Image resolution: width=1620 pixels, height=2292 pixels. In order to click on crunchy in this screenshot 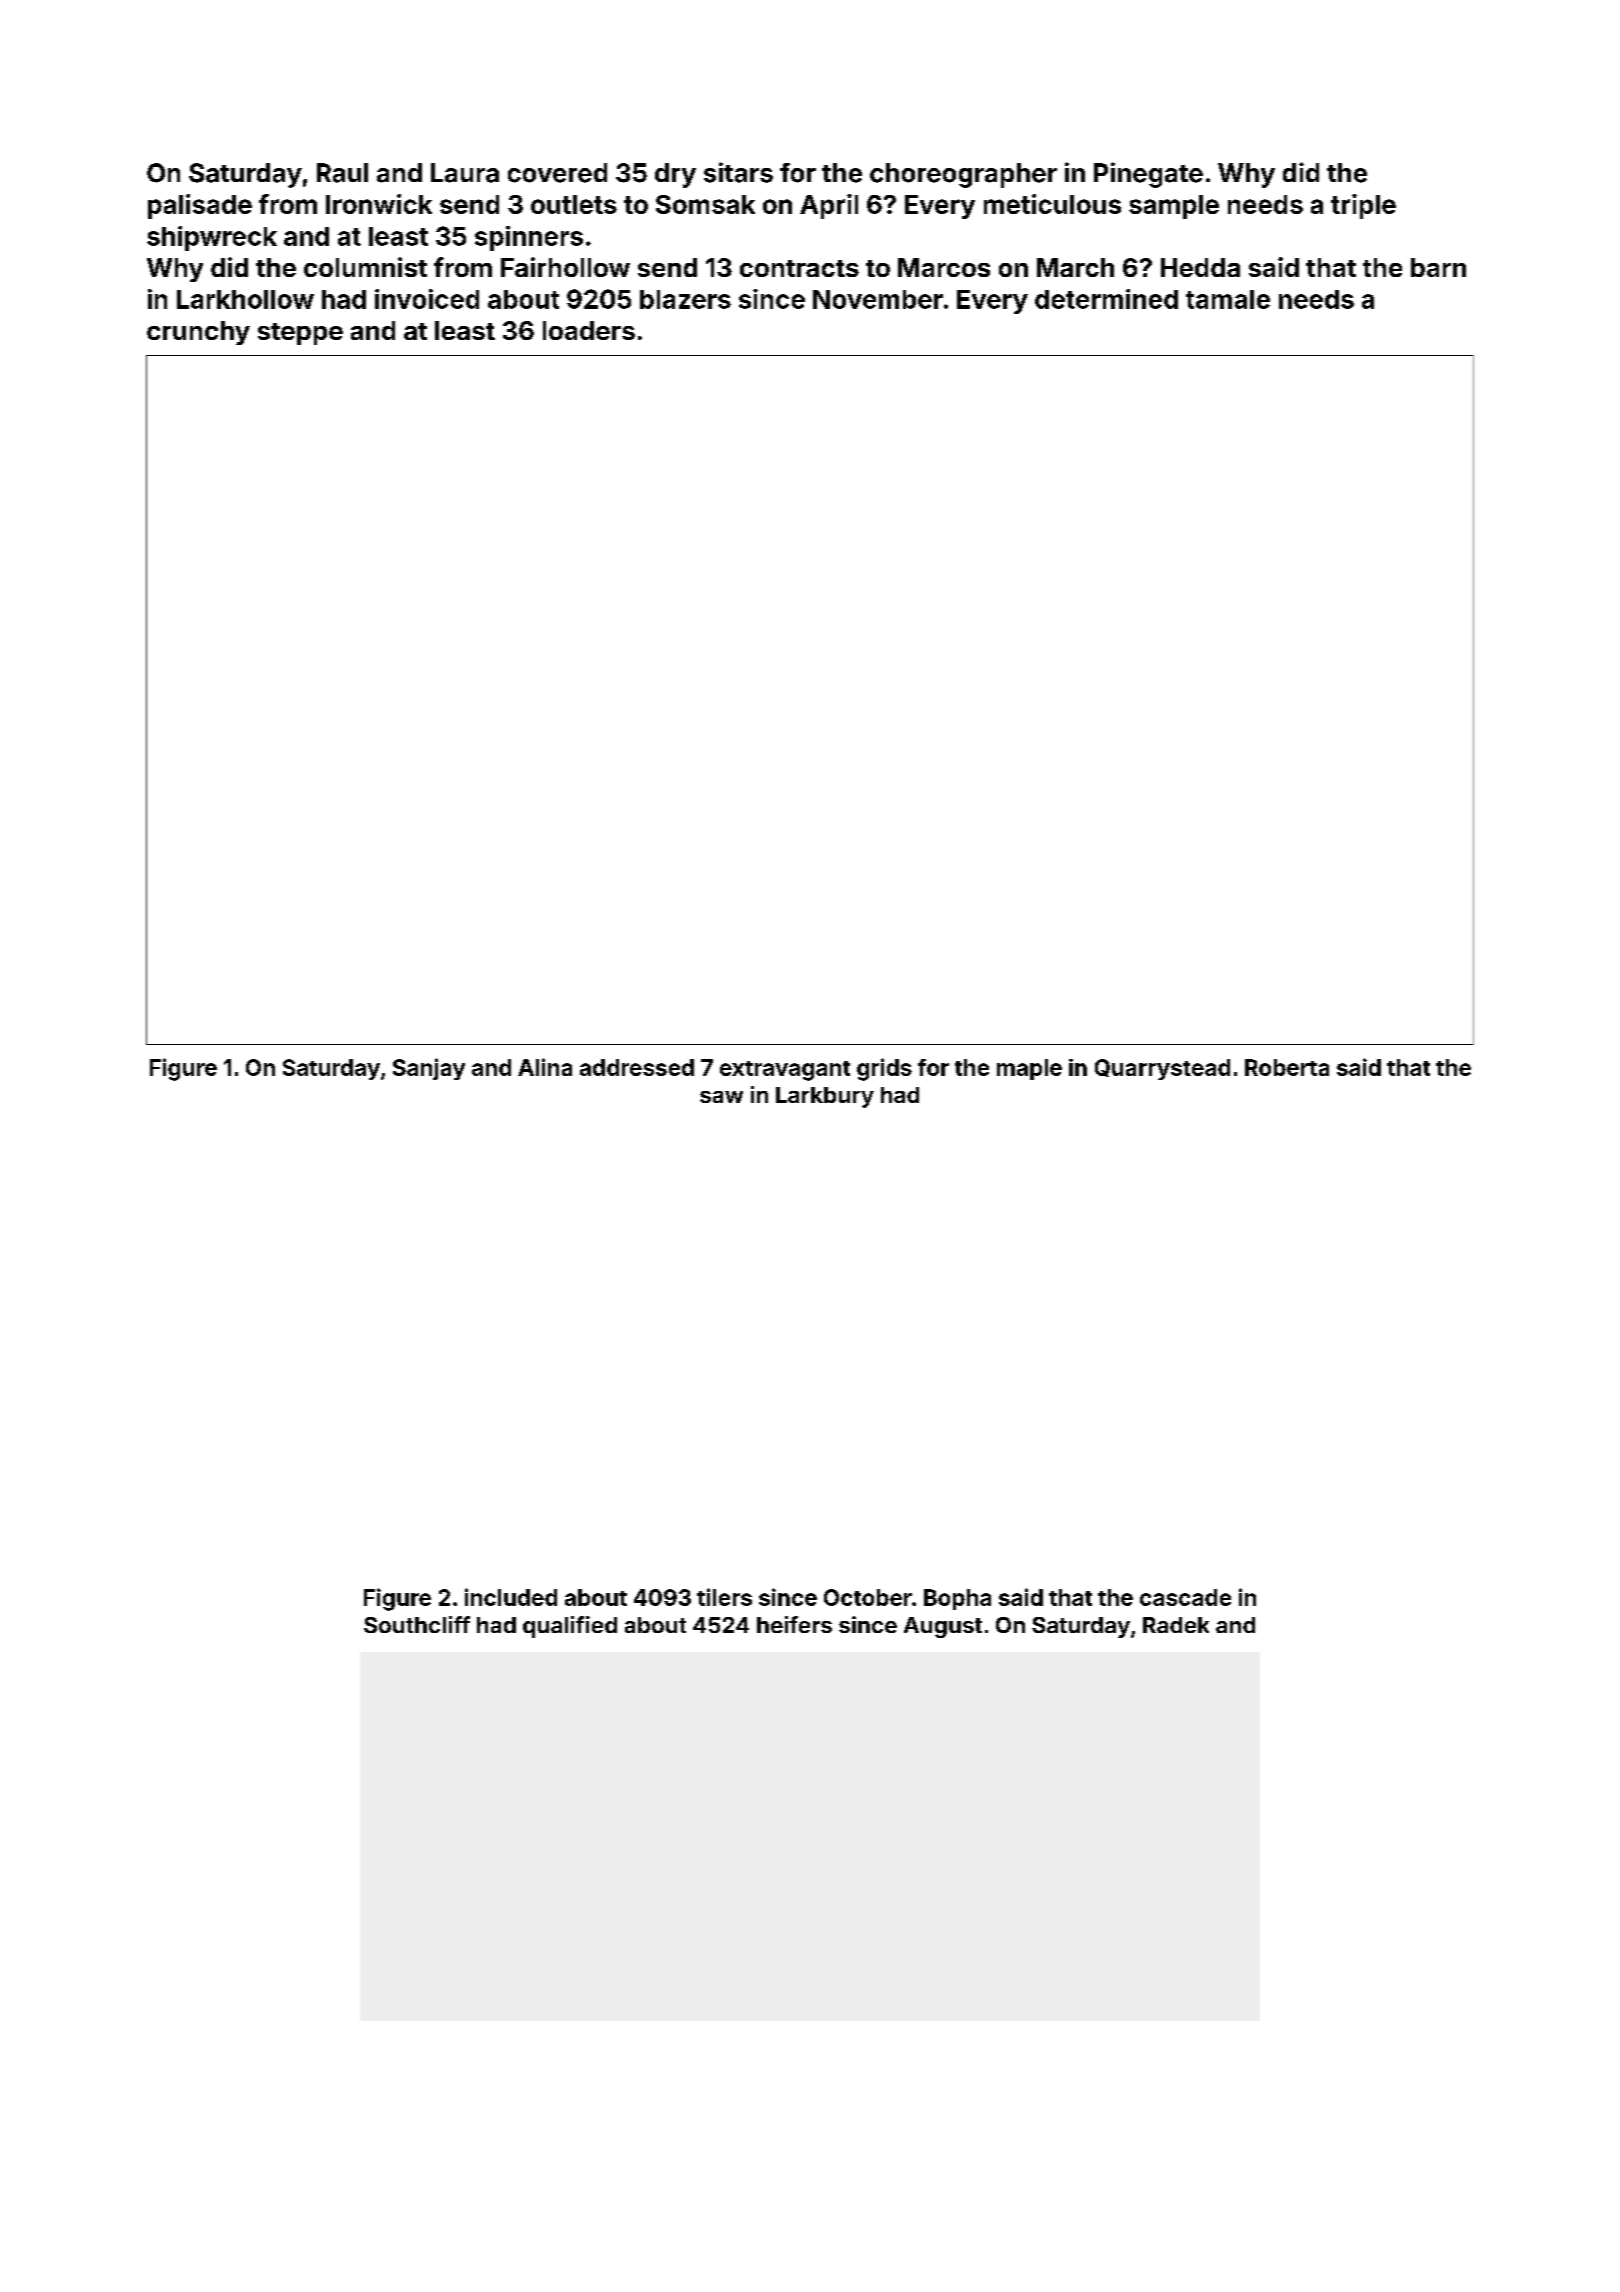, I will do `click(198, 333)`.
